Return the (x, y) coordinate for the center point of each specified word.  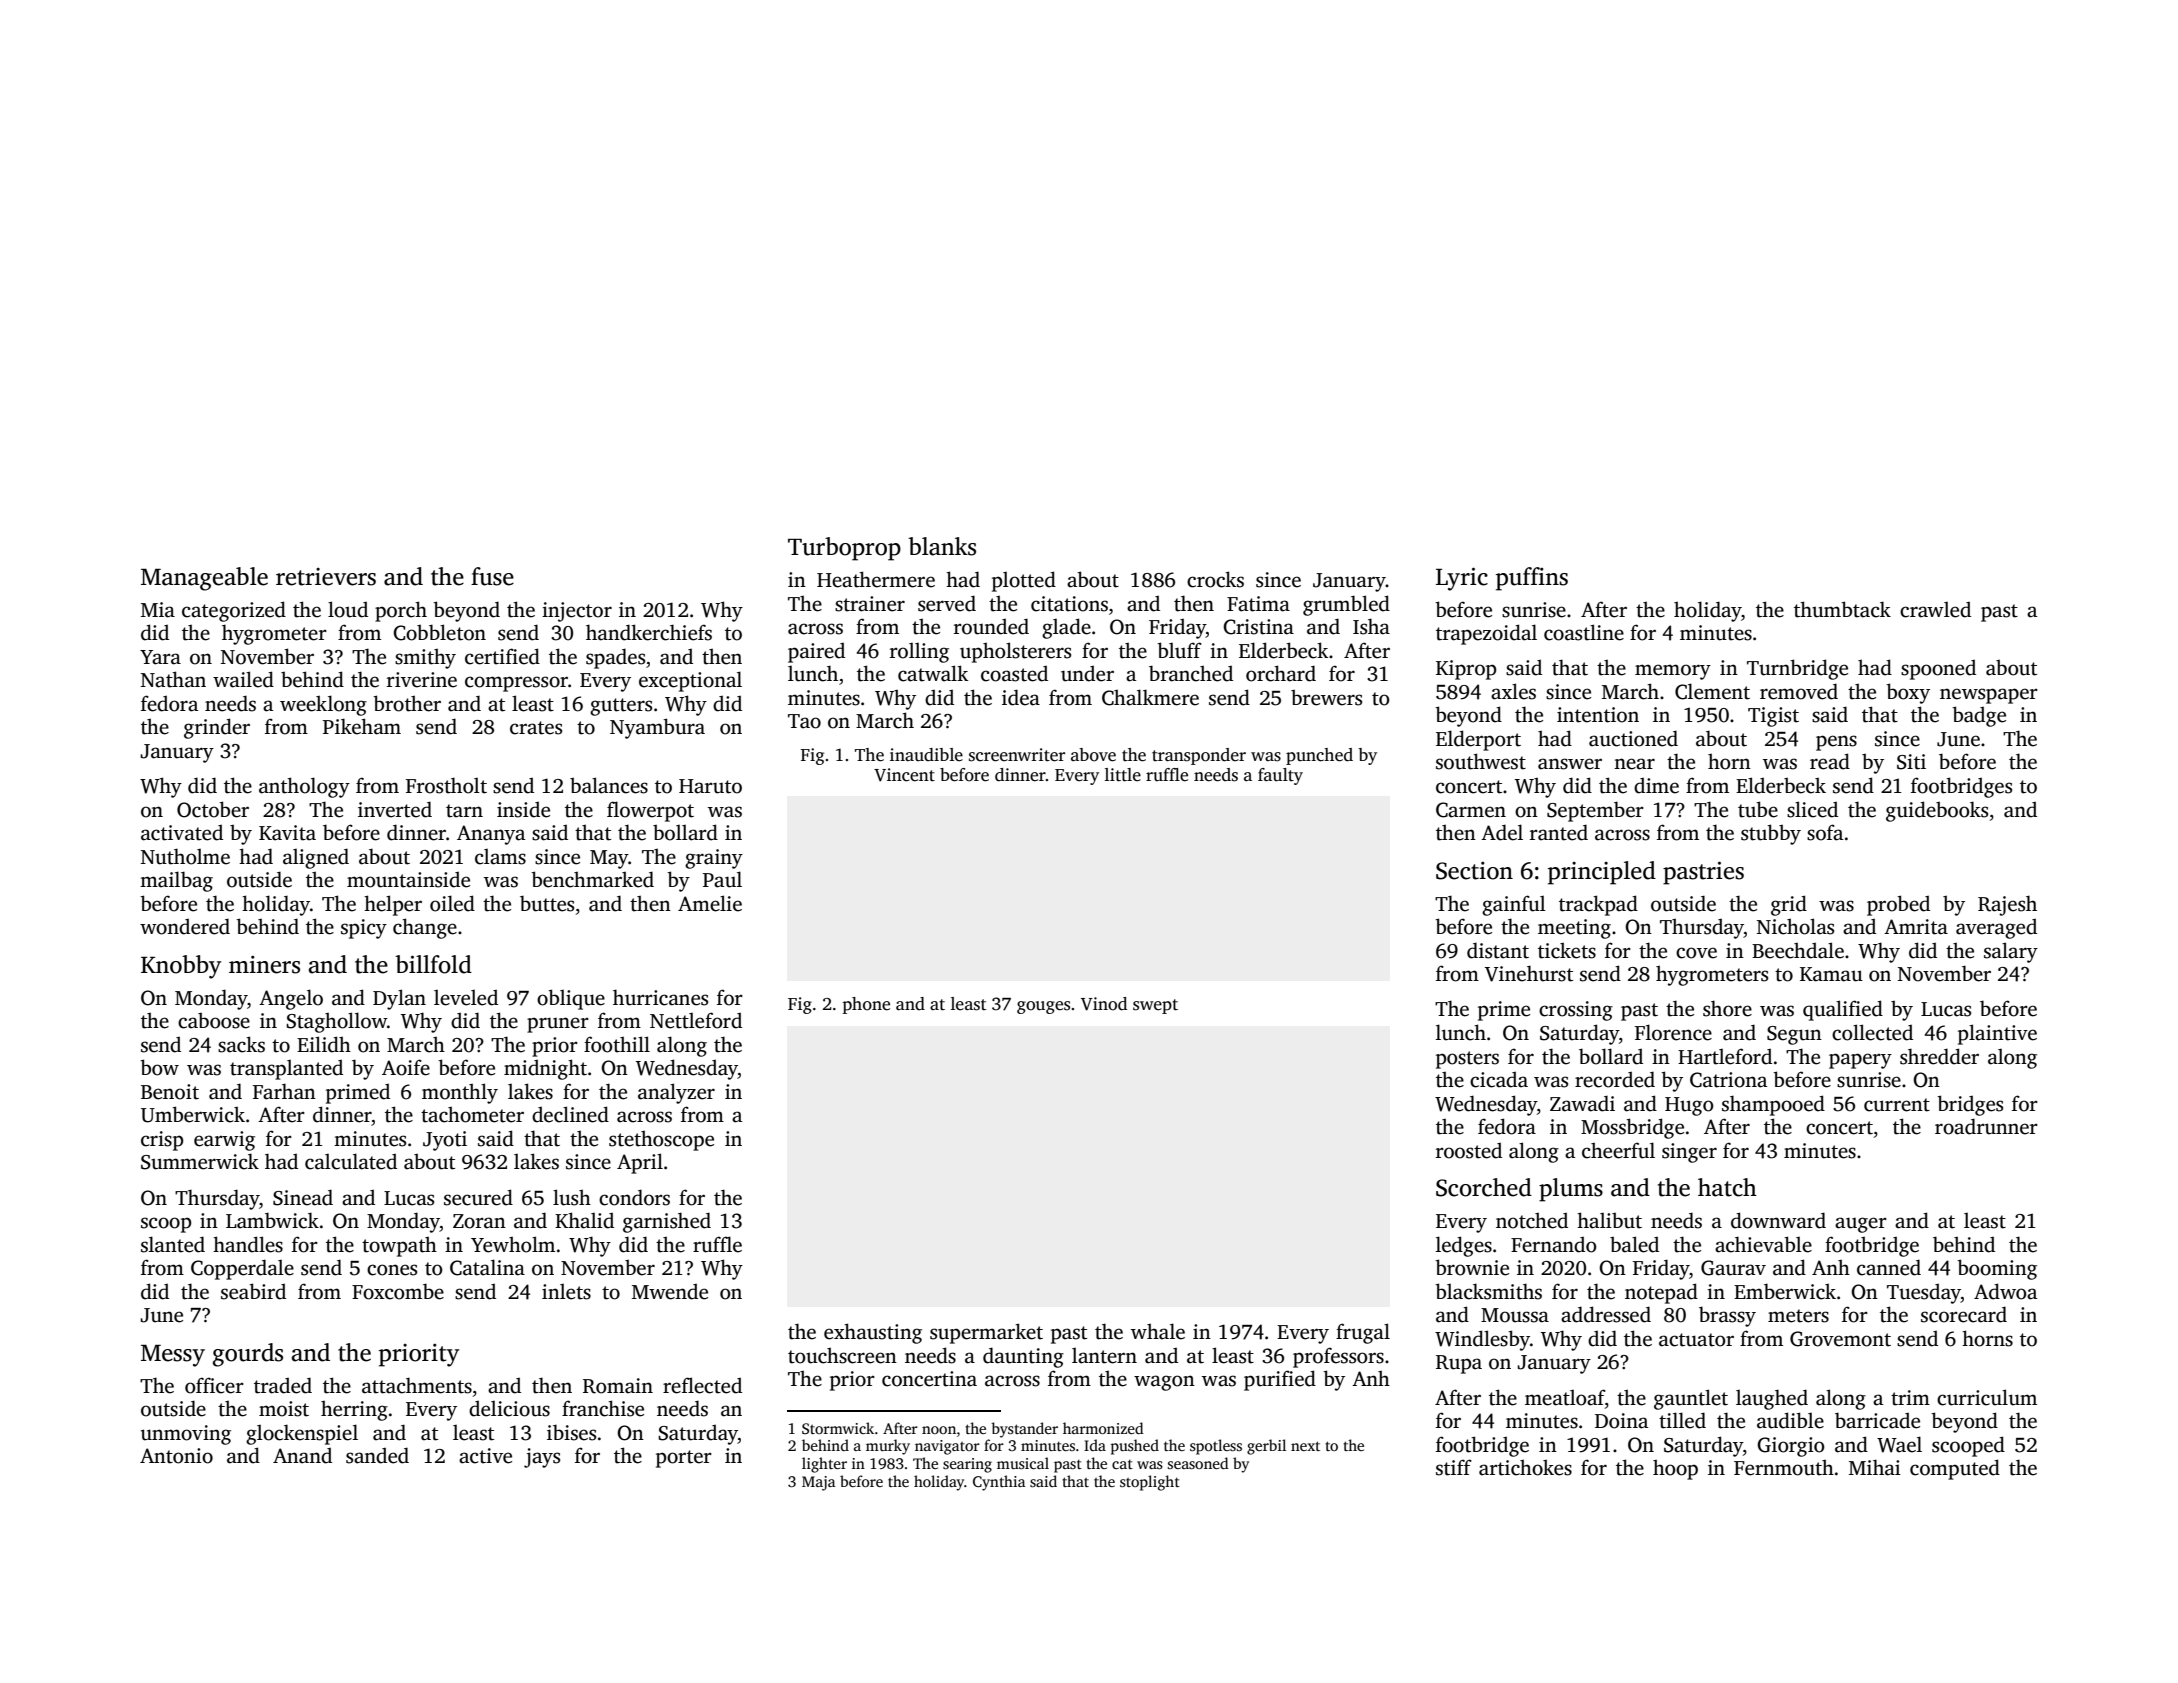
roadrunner (1986, 1126)
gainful (1514, 905)
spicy (364, 929)
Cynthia (999, 1483)
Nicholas (1795, 926)
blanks (942, 546)
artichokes (1525, 1467)
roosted (1469, 1150)
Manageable (204, 579)
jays (542, 1458)
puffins (1532, 579)
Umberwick (193, 1114)
